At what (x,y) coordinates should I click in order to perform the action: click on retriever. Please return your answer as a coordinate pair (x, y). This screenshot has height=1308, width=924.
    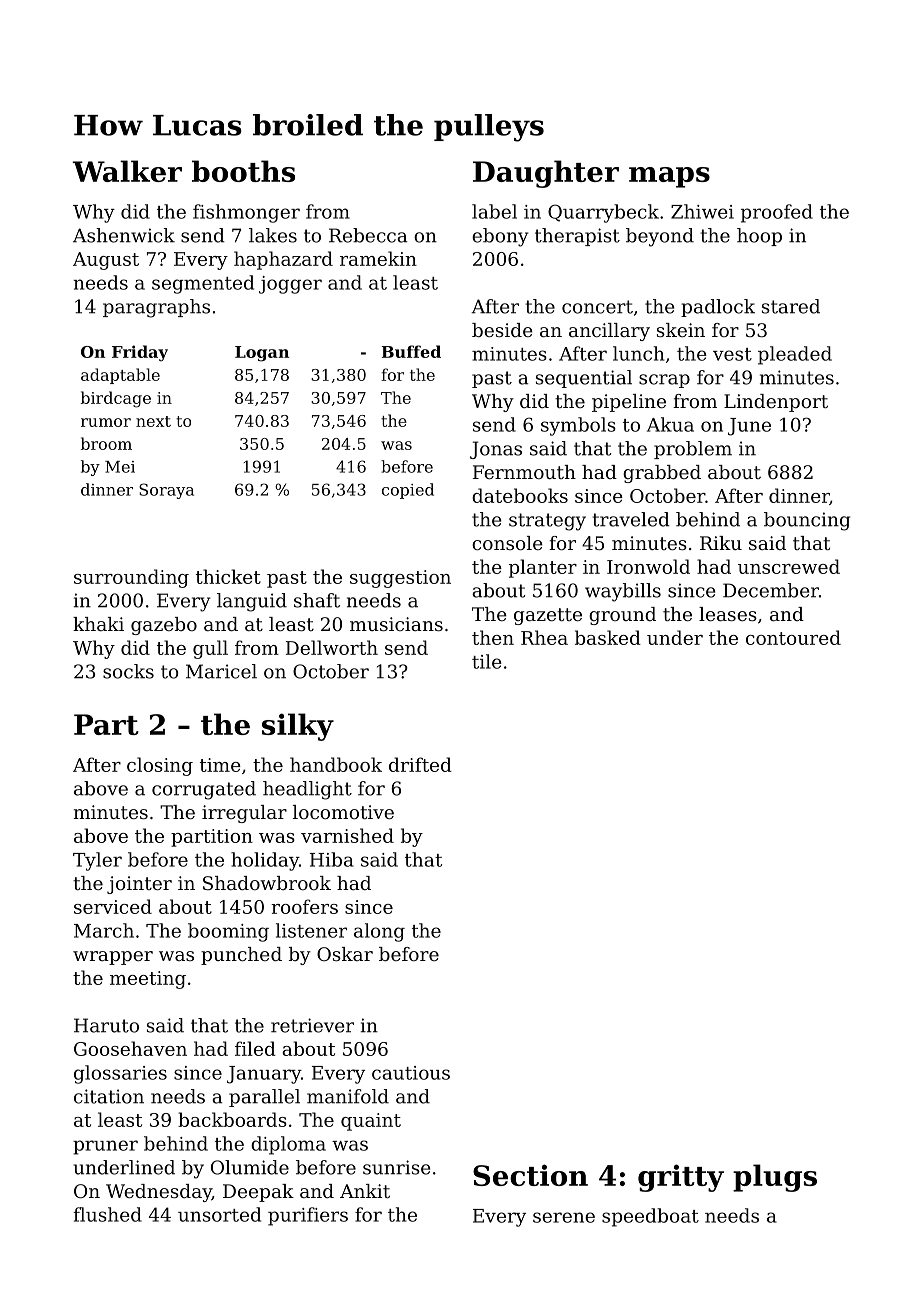
    Looking at the image, I should click on (312, 1025).
